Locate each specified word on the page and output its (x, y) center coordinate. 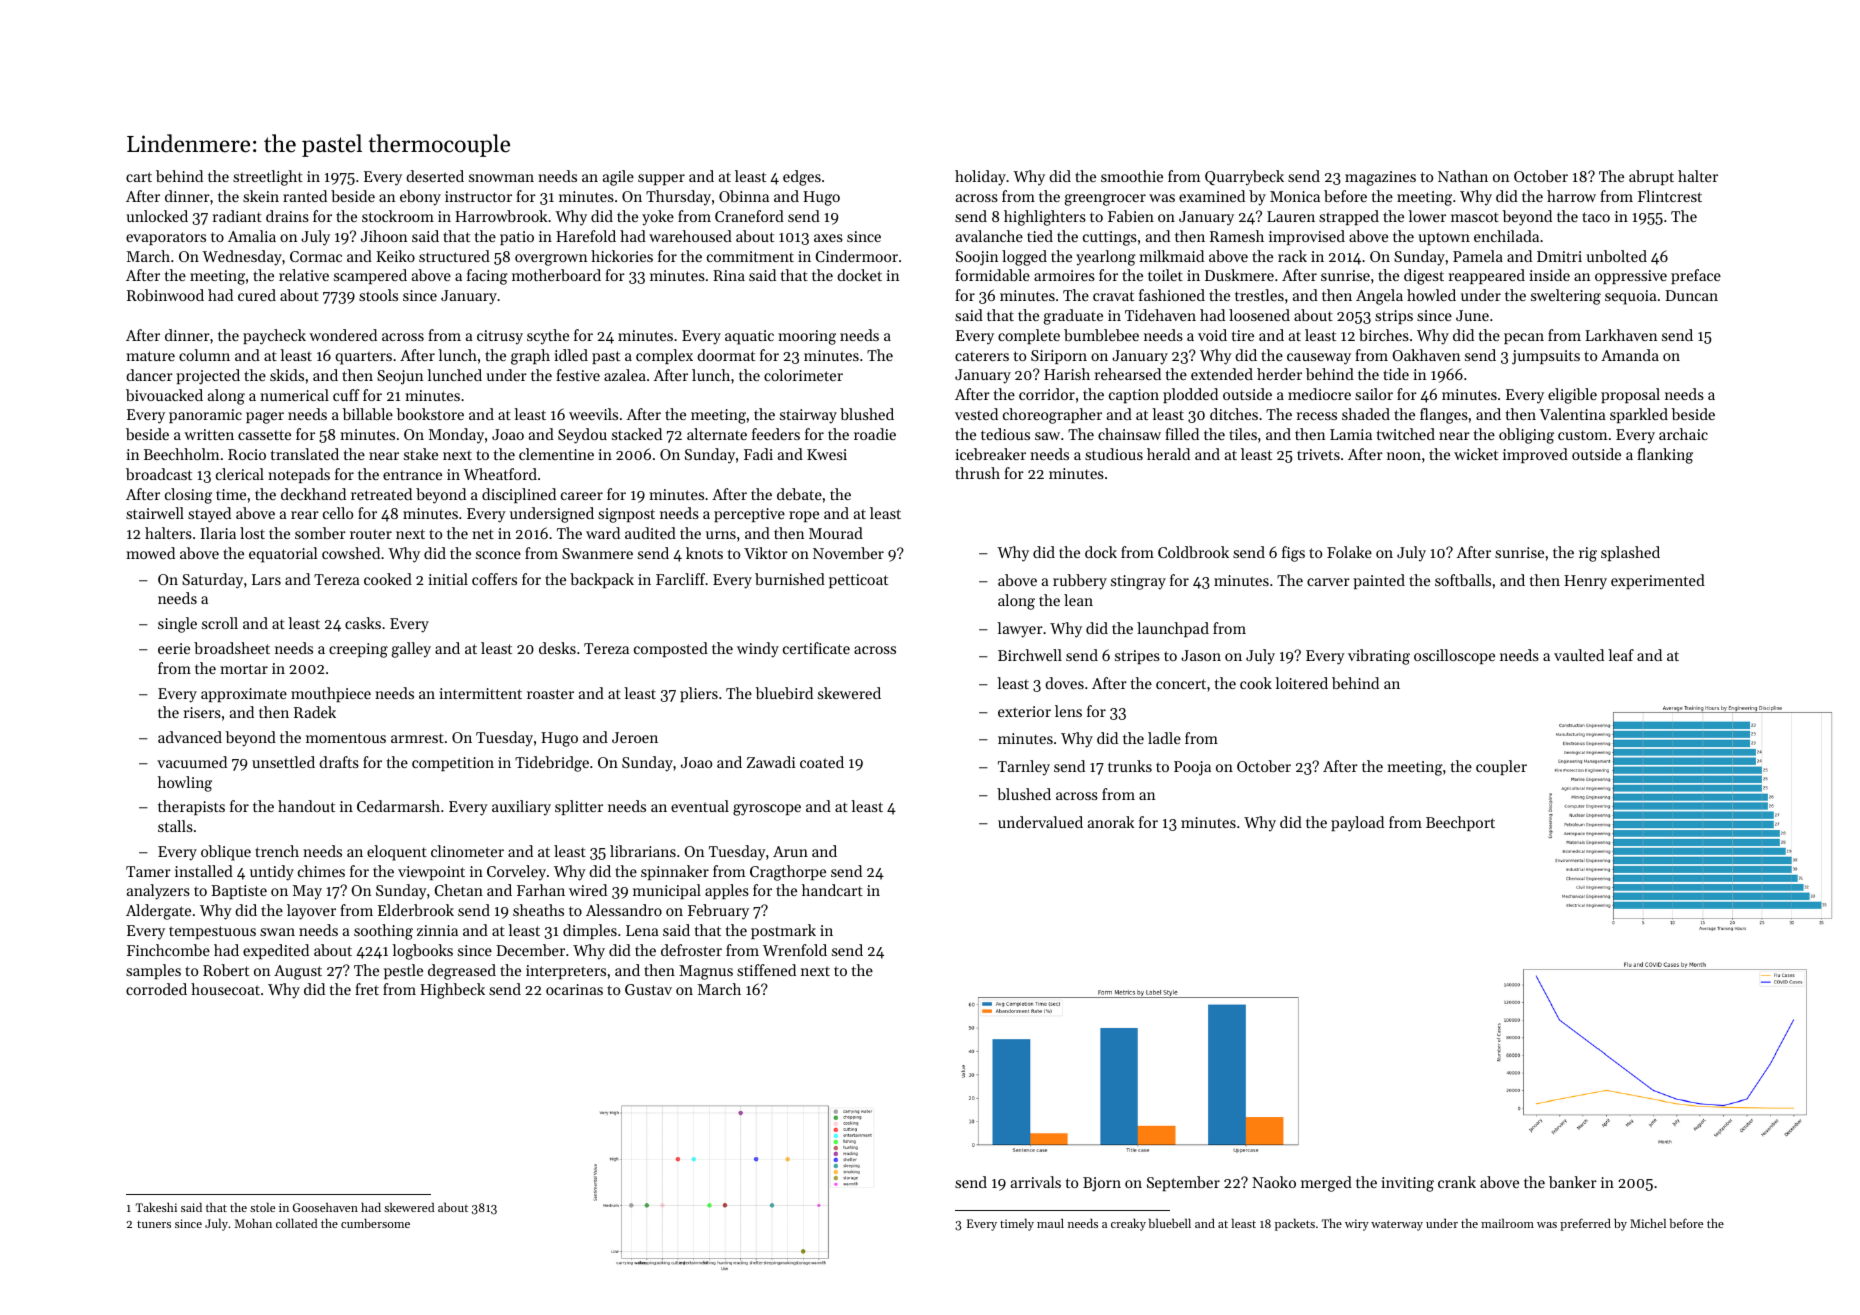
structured (454, 256)
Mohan (253, 1223)
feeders (776, 434)
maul (1050, 1223)
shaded (1366, 414)
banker (1573, 1182)
